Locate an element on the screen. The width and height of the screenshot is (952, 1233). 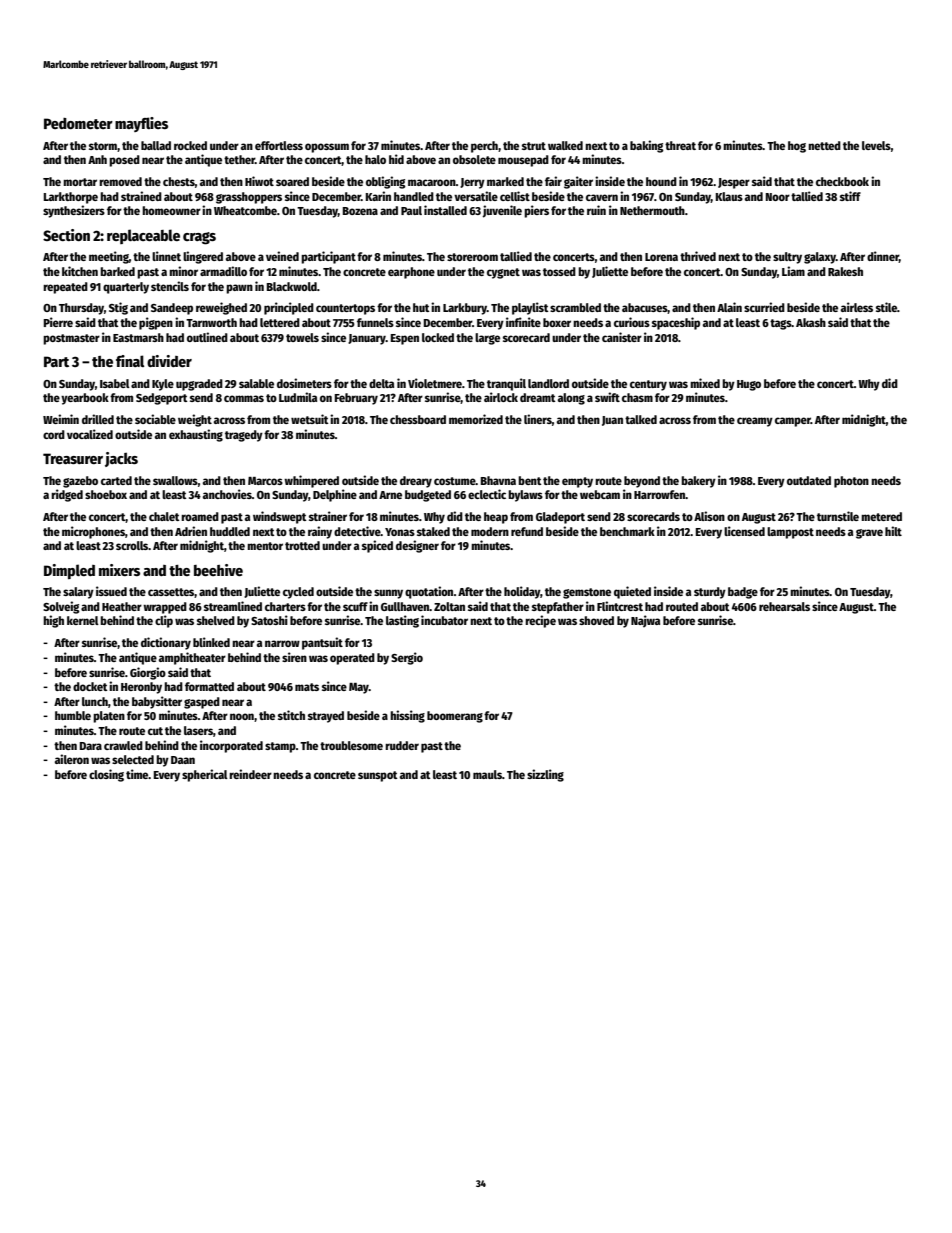
high is located at coordinates (53, 621).
